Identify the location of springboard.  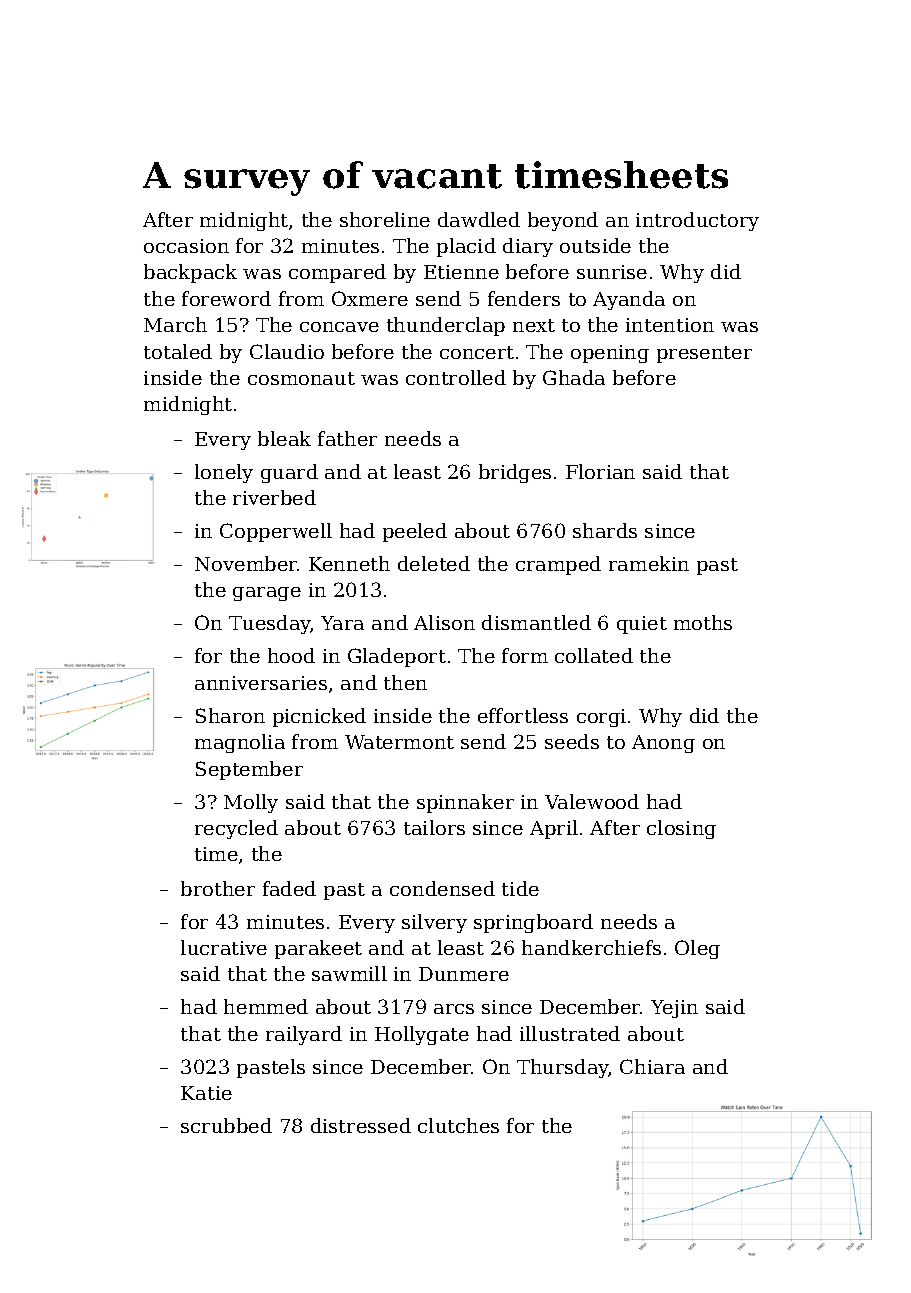
(533, 923).
